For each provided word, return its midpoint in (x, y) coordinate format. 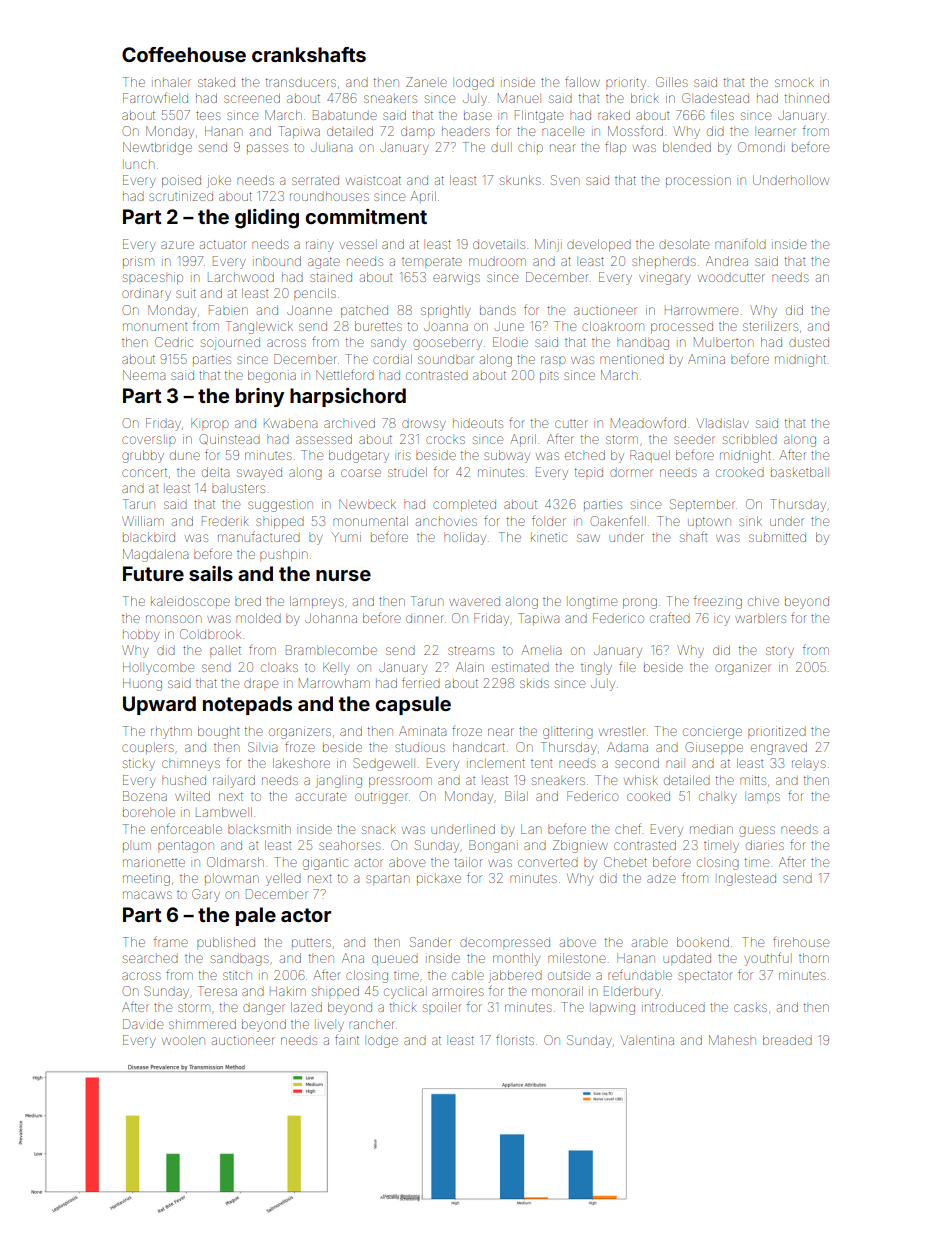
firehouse (801, 942)
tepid (589, 472)
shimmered (202, 1024)
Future (153, 573)
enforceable (186, 829)
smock (794, 83)
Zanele (426, 82)
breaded (787, 1040)
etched (585, 455)
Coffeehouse (184, 54)
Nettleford (345, 374)
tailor (468, 862)
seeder (694, 440)
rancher (372, 1025)
